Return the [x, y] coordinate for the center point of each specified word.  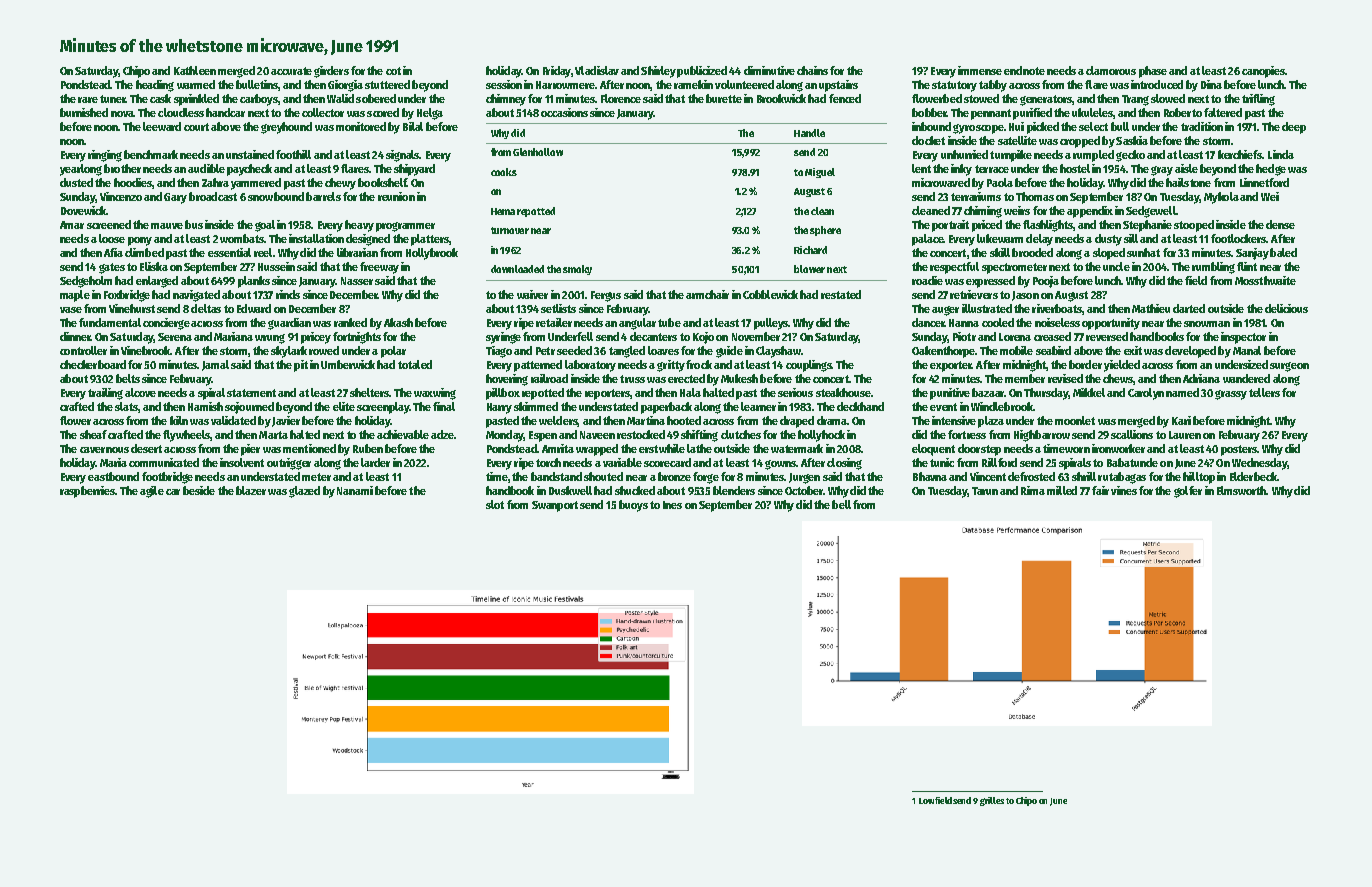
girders [331, 72]
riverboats [1057, 308]
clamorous [1111, 70]
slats [126, 406]
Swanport [555, 506]
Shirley [658, 72]
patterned [538, 366]
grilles [992, 801]
